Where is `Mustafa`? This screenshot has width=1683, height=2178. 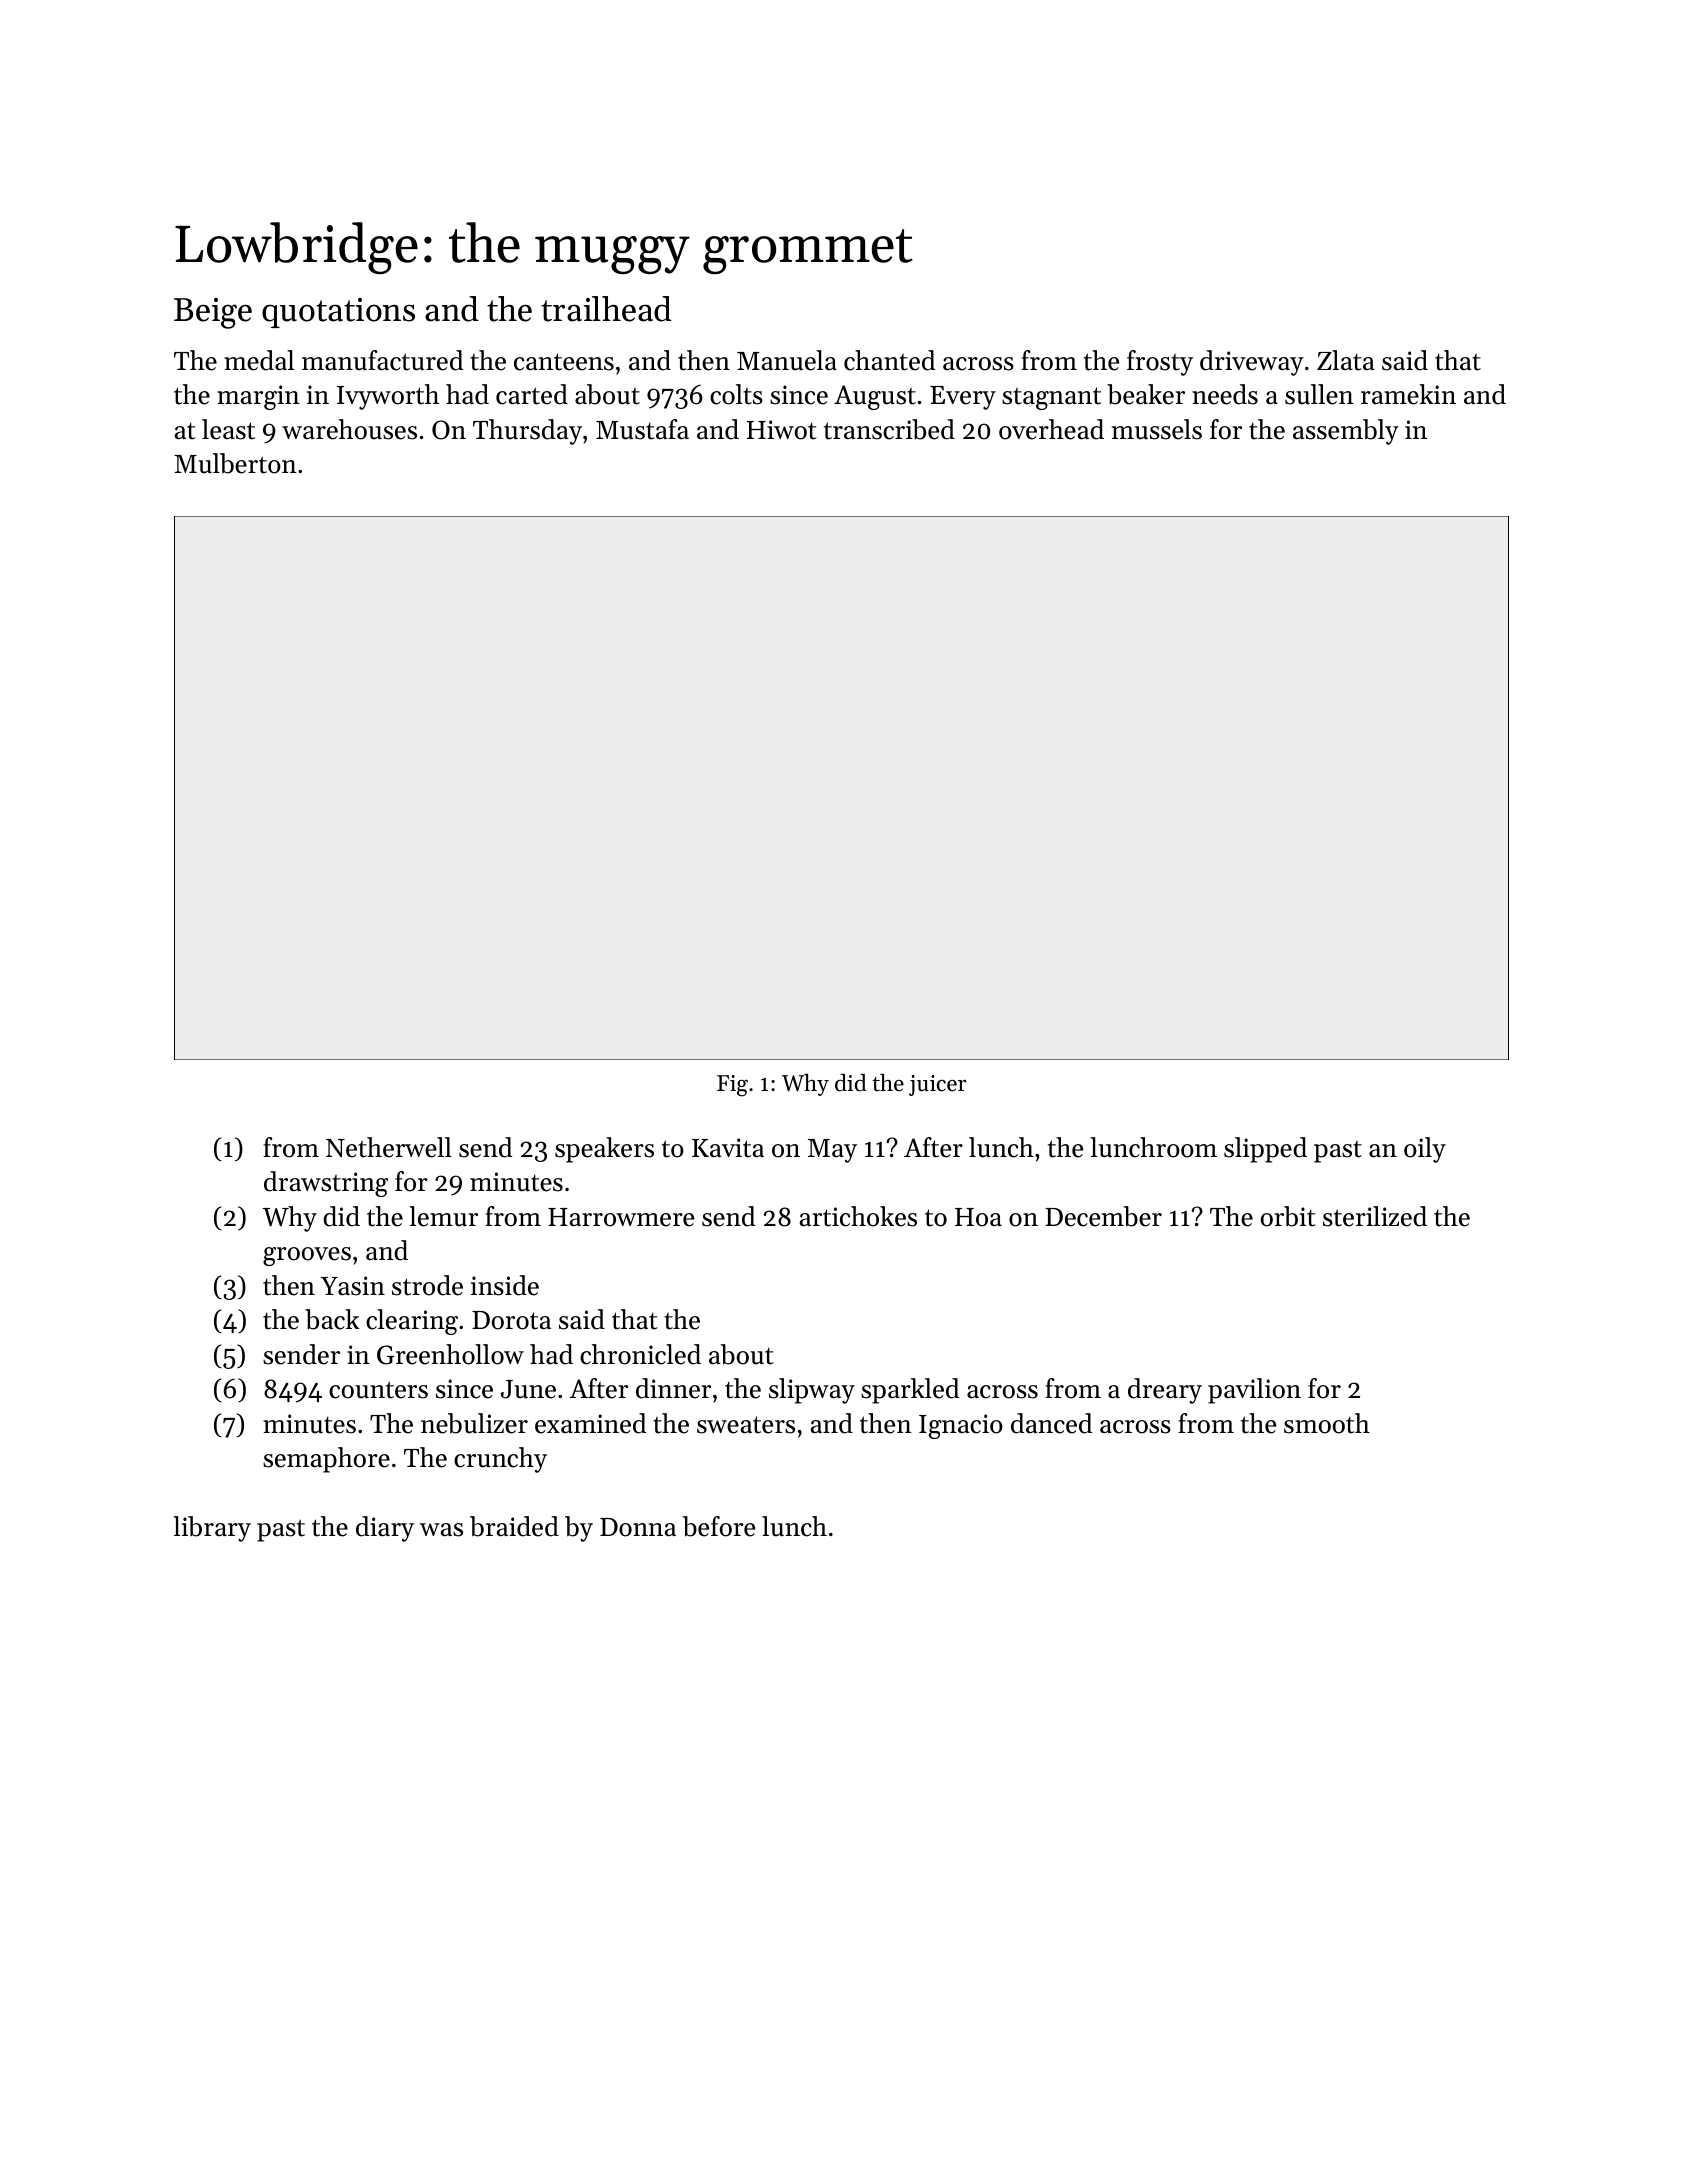
Mustafa is located at coordinates (642, 429).
